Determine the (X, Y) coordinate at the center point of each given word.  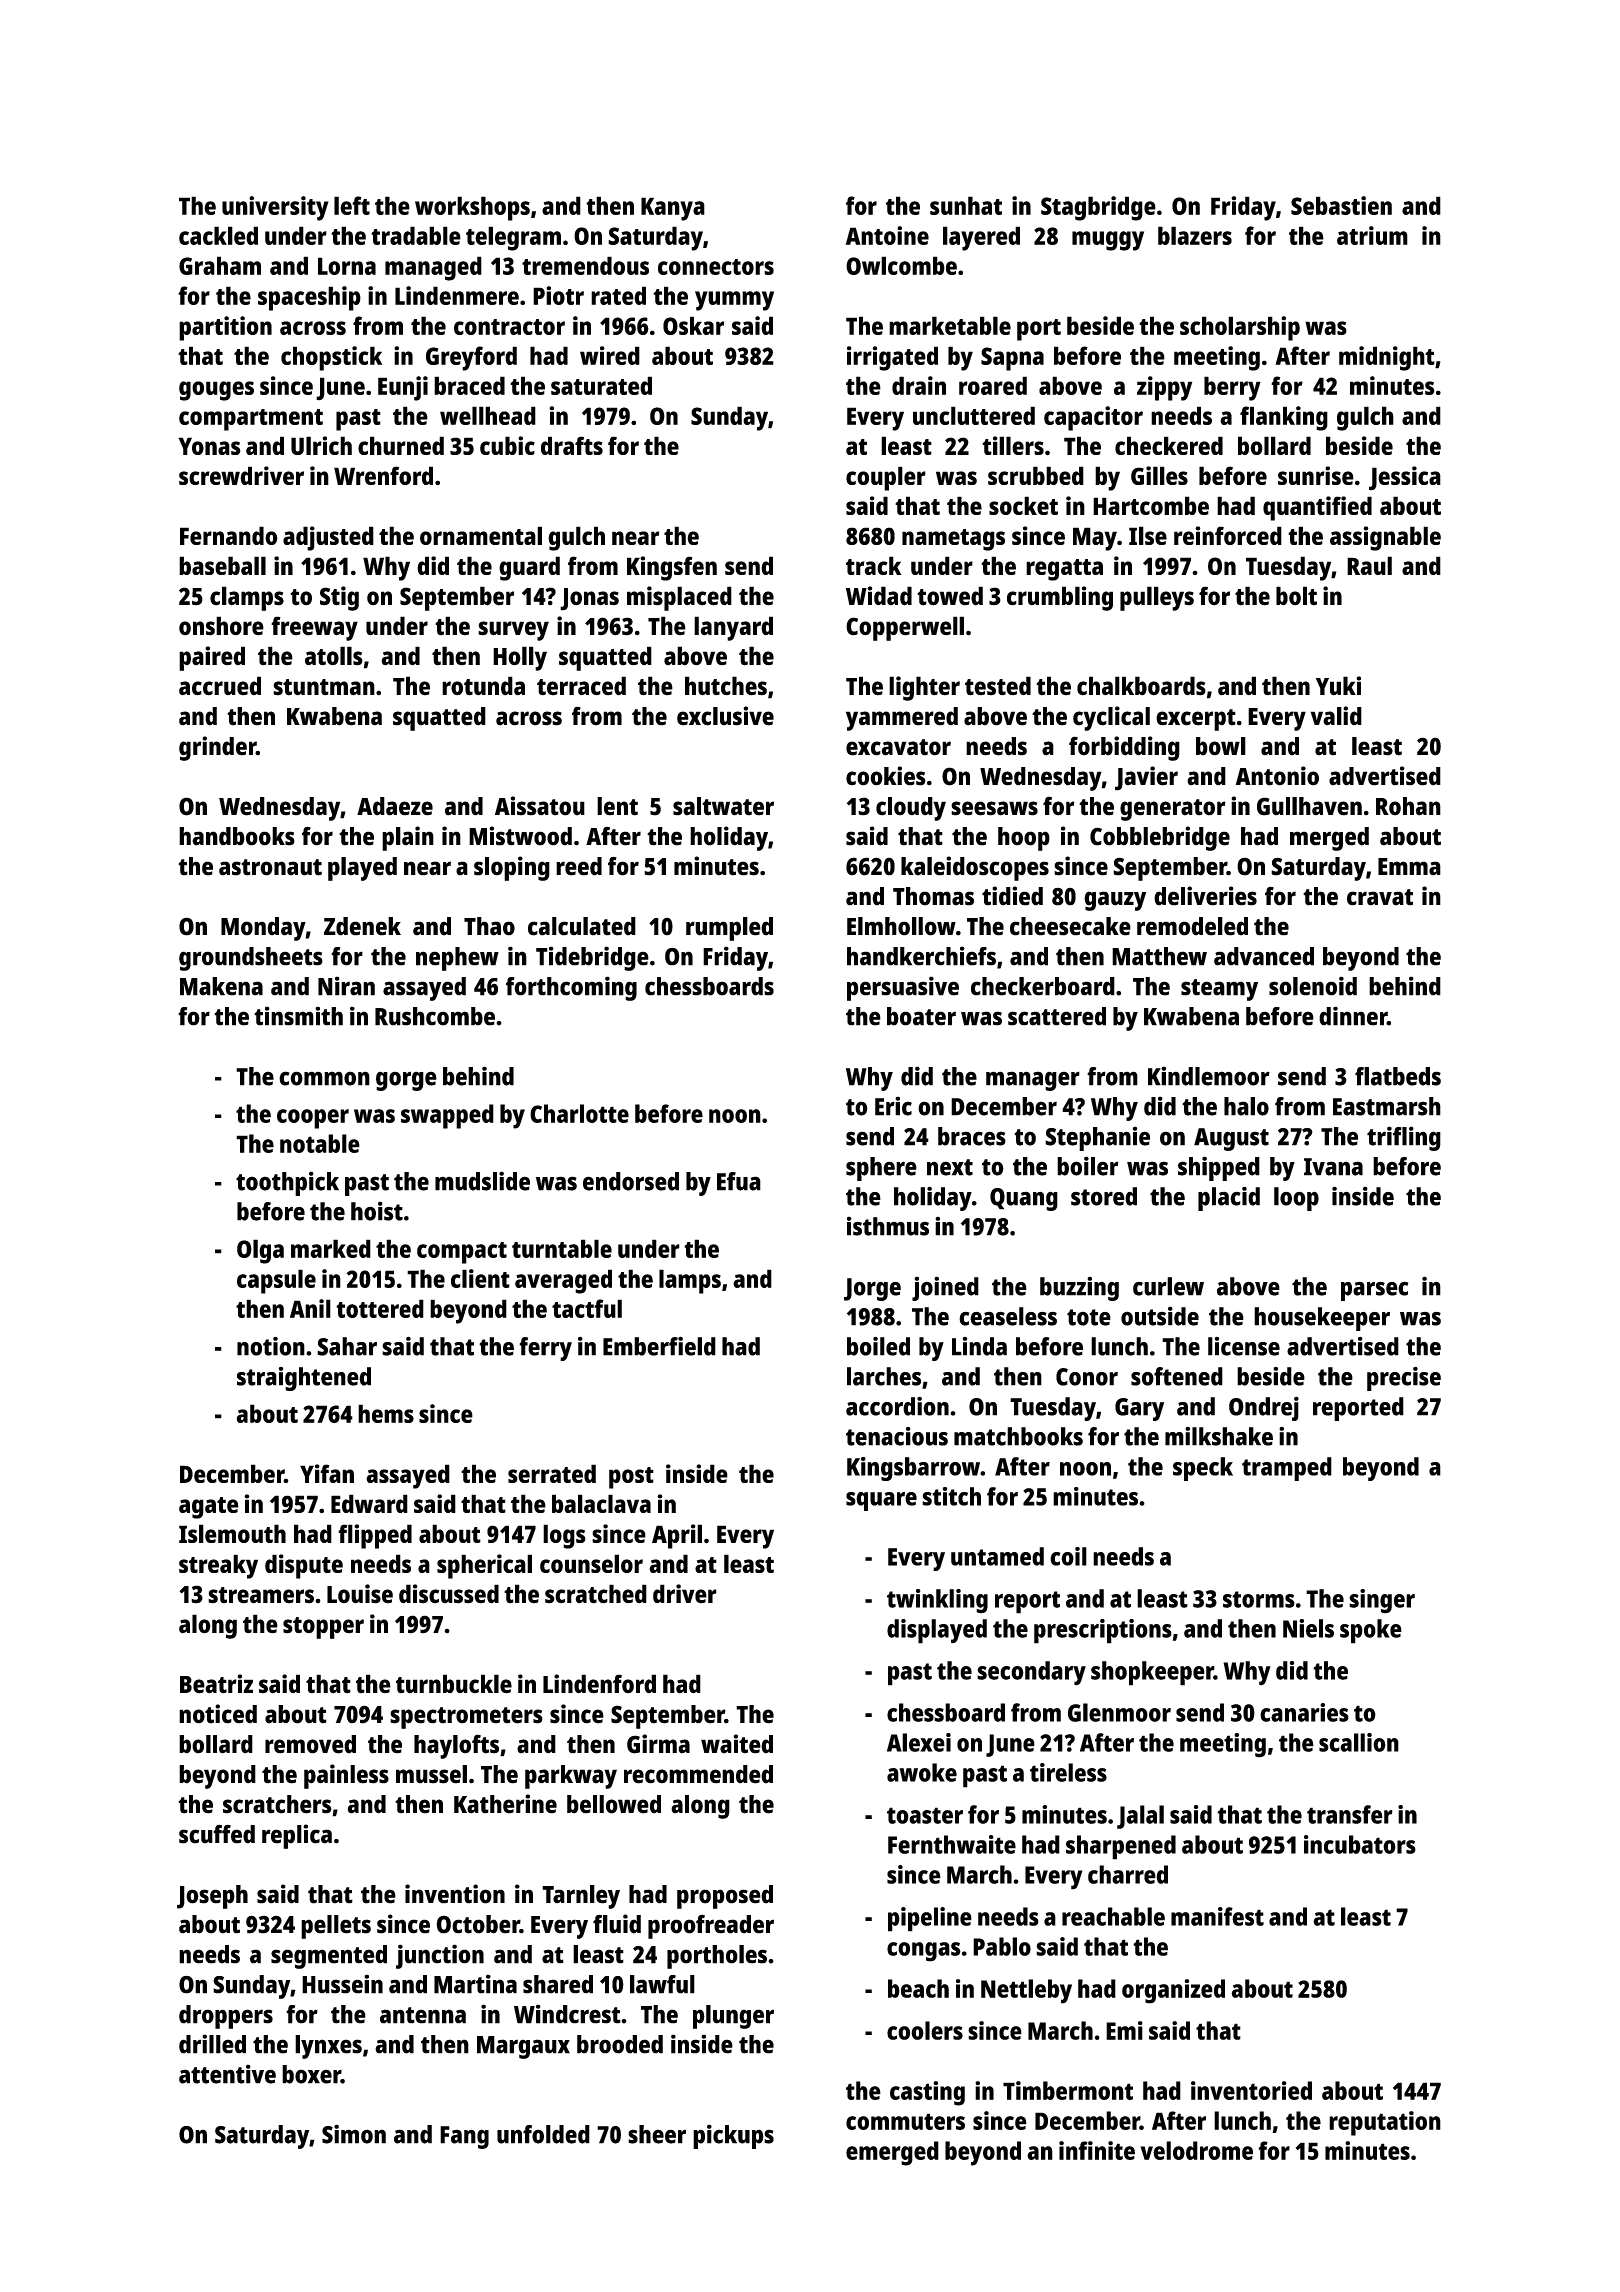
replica (297, 1836)
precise (1404, 1378)
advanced (1264, 956)
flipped (375, 1536)
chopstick (331, 358)
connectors (716, 267)
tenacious (897, 1436)
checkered (1169, 445)
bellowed (614, 1804)
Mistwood (520, 836)
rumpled (729, 929)
